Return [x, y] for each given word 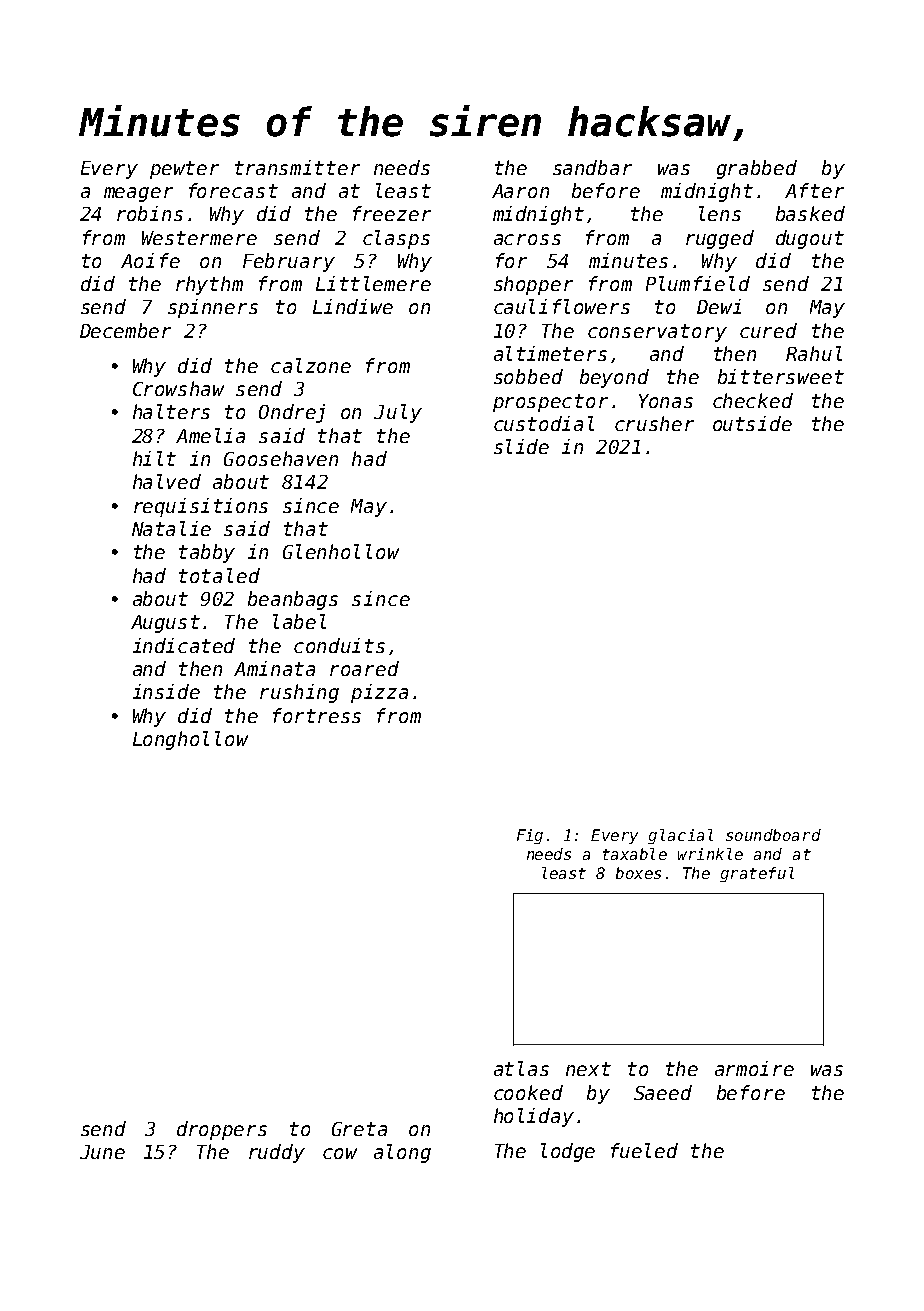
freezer [392, 213]
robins [150, 213]
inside [166, 691]
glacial [680, 836]
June [102, 1152]
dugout [810, 239]
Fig [530, 836]
